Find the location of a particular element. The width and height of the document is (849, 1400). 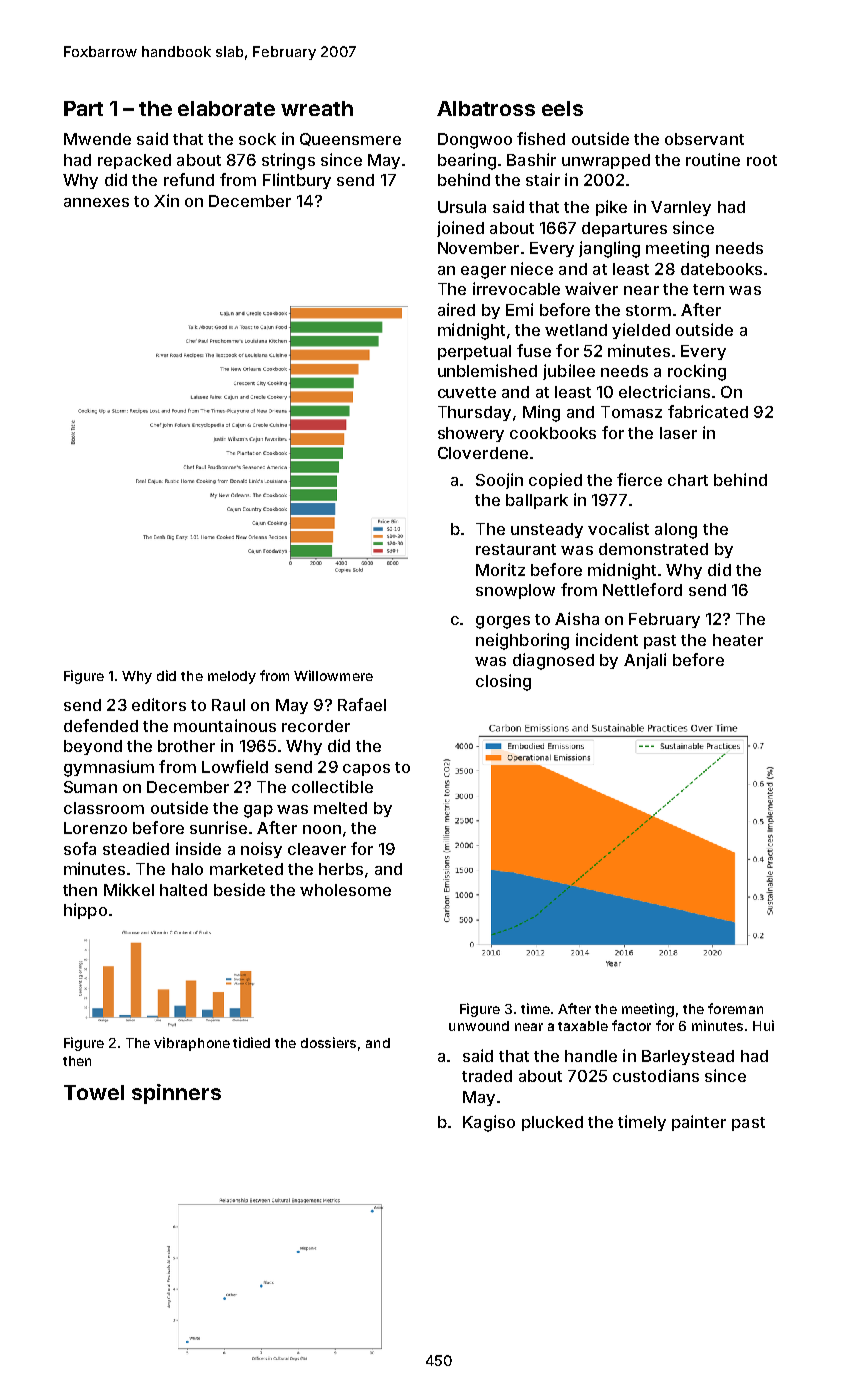

eels is located at coordinates (562, 108).
